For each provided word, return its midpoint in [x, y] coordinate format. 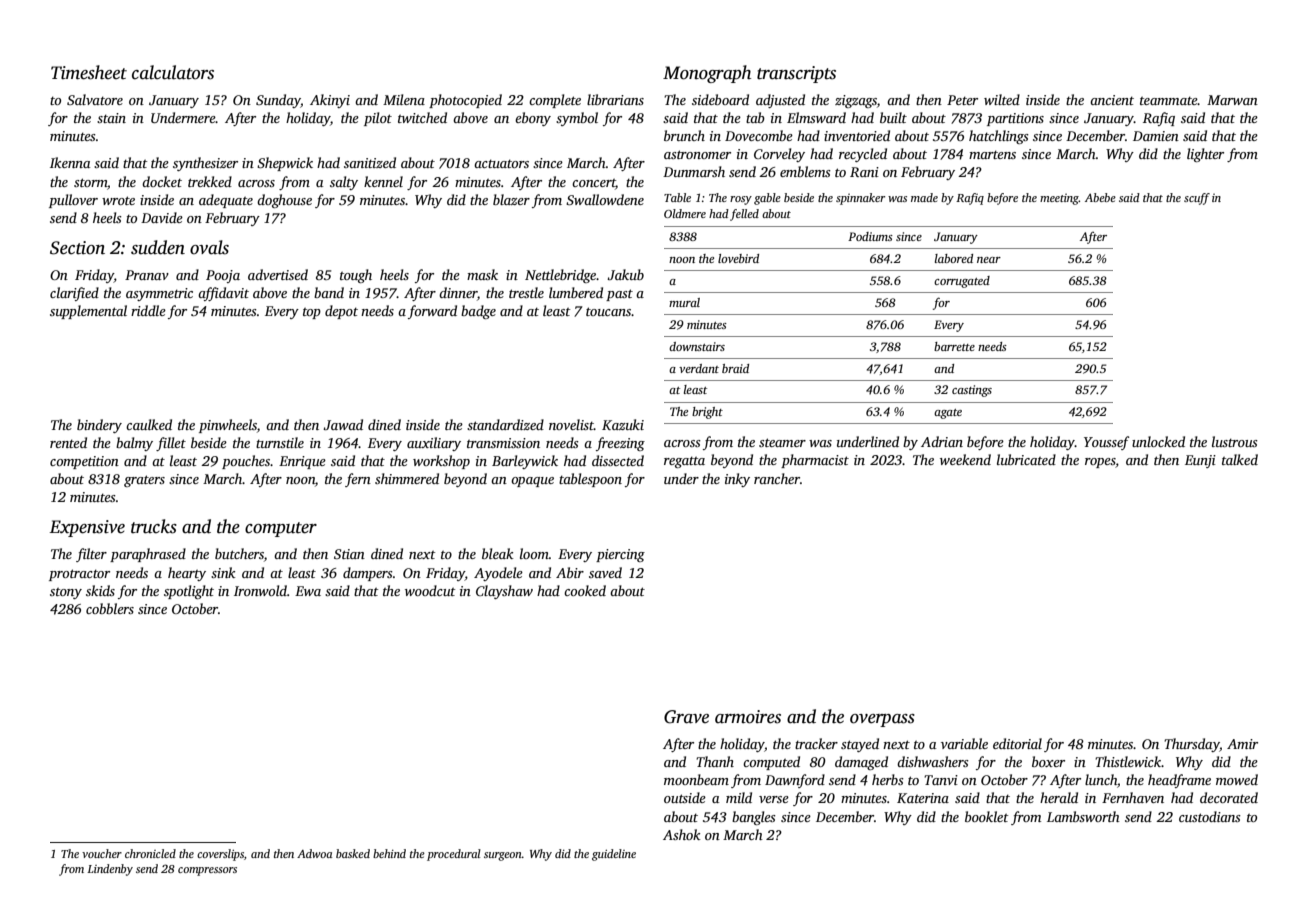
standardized [505, 424]
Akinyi [330, 101]
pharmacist [815, 461]
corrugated [962, 282]
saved [605, 572]
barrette [954, 346]
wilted [1002, 99]
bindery [99, 426]
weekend [965, 459]
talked [1240, 459]
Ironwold [260, 590]
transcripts [796, 74]
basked [353, 853]
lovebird [738, 258]
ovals [209, 247]
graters [144, 481]
